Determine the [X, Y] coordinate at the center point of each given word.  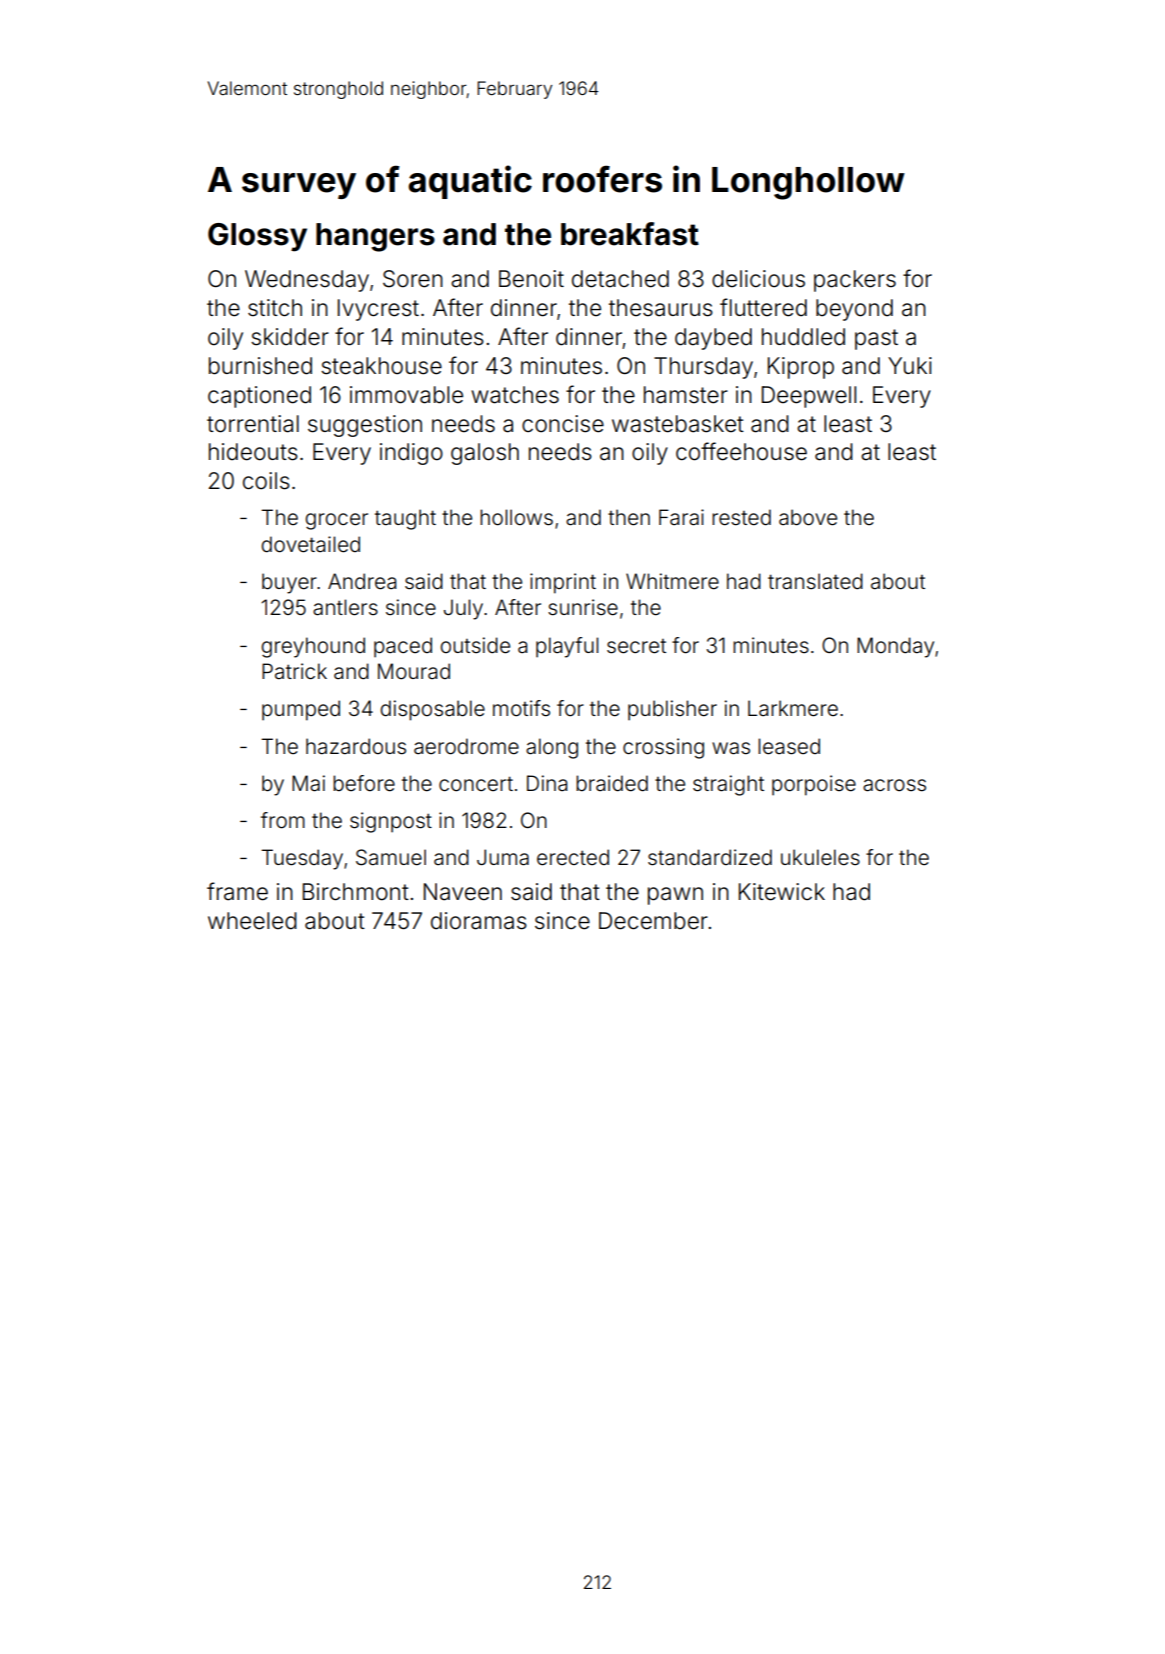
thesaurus [661, 308]
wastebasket [678, 424]
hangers [375, 237]
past [876, 339]
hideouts [253, 452]
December [653, 921]
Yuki [910, 365]
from [283, 820]
